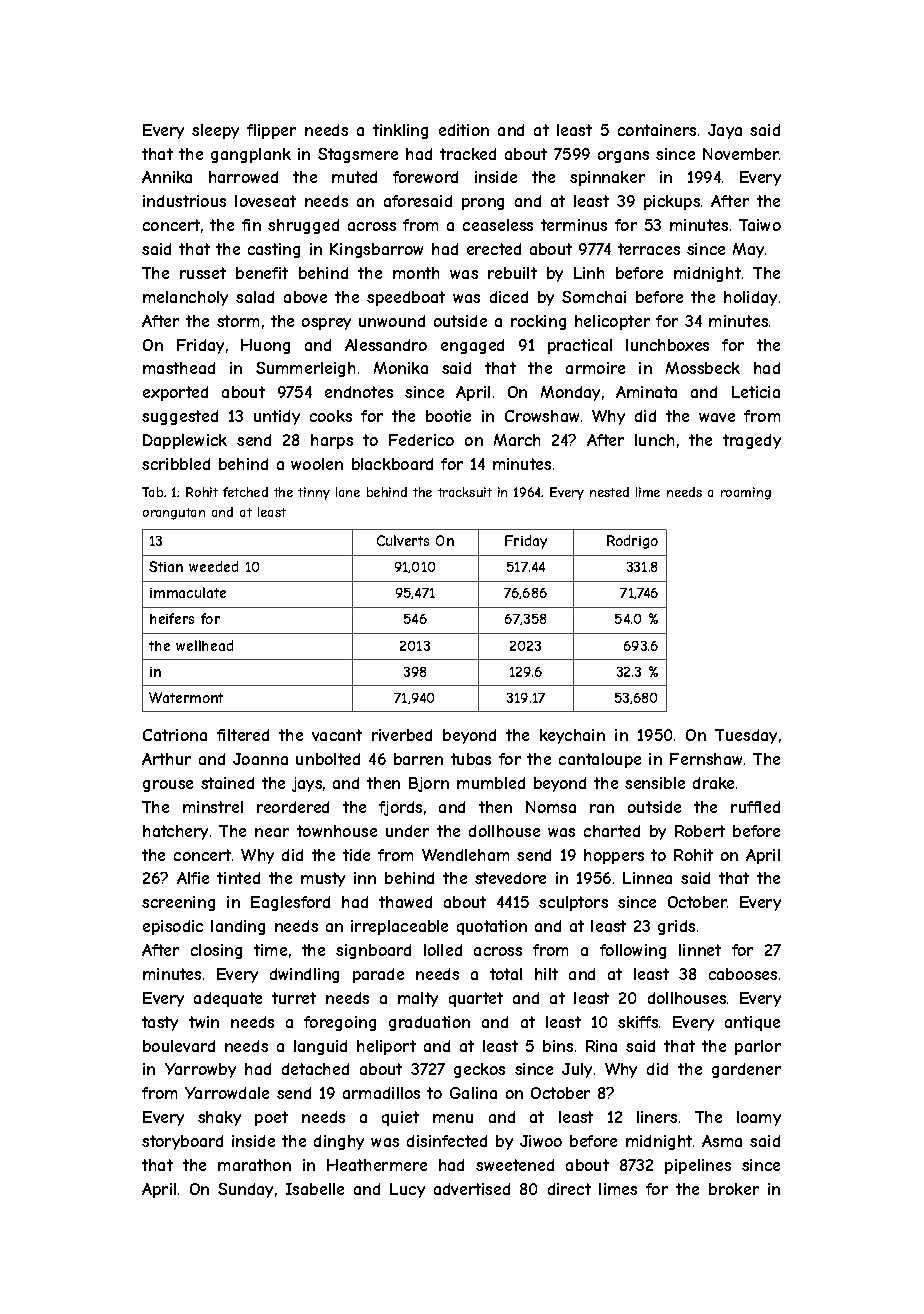  What do you see at coordinates (182, 1142) in the page?
I see `storyboard` at bounding box center [182, 1142].
